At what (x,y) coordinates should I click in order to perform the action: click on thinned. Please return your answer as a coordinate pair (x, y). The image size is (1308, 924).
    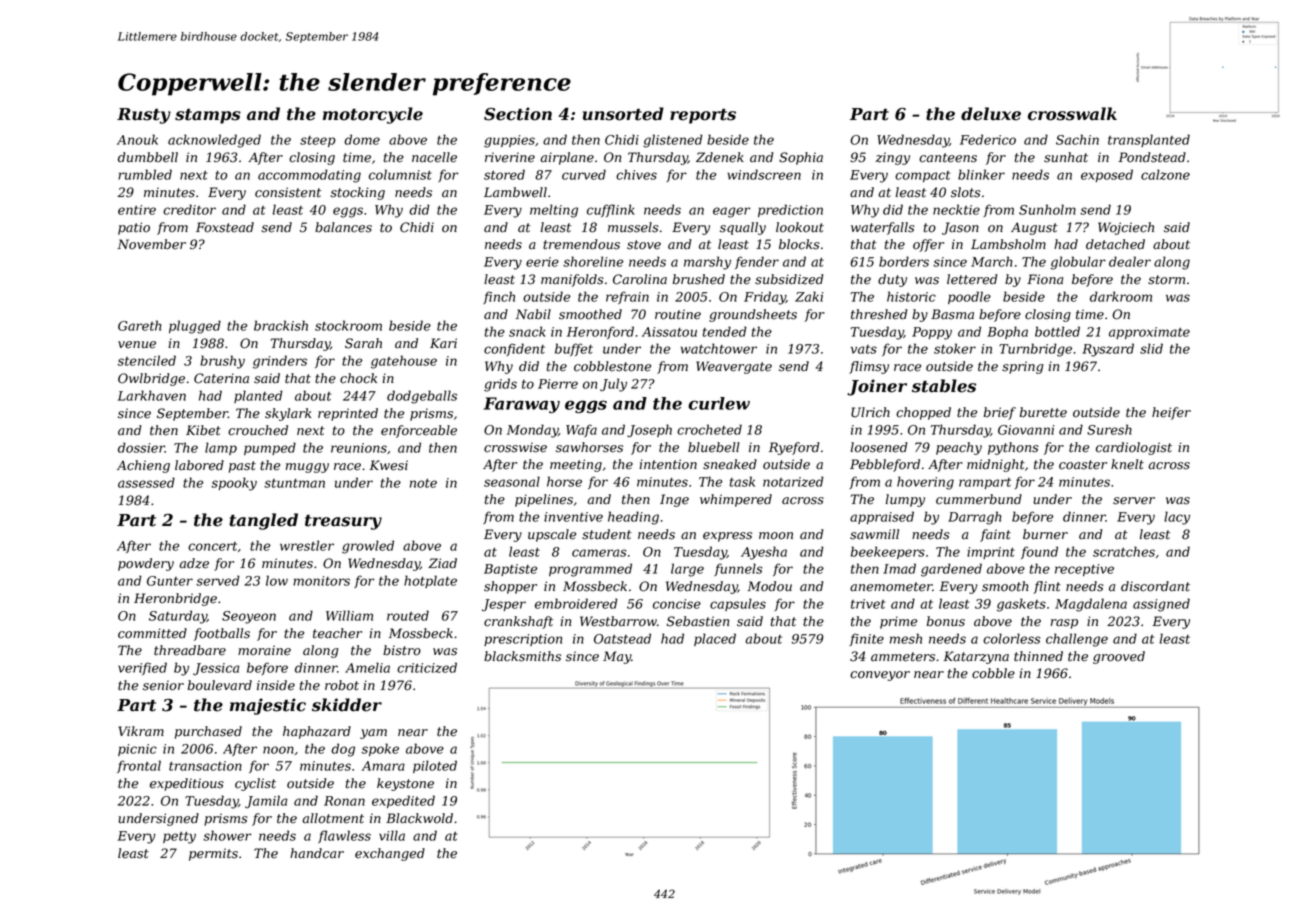
    Looking at the image, I should click on (1038, 656).
